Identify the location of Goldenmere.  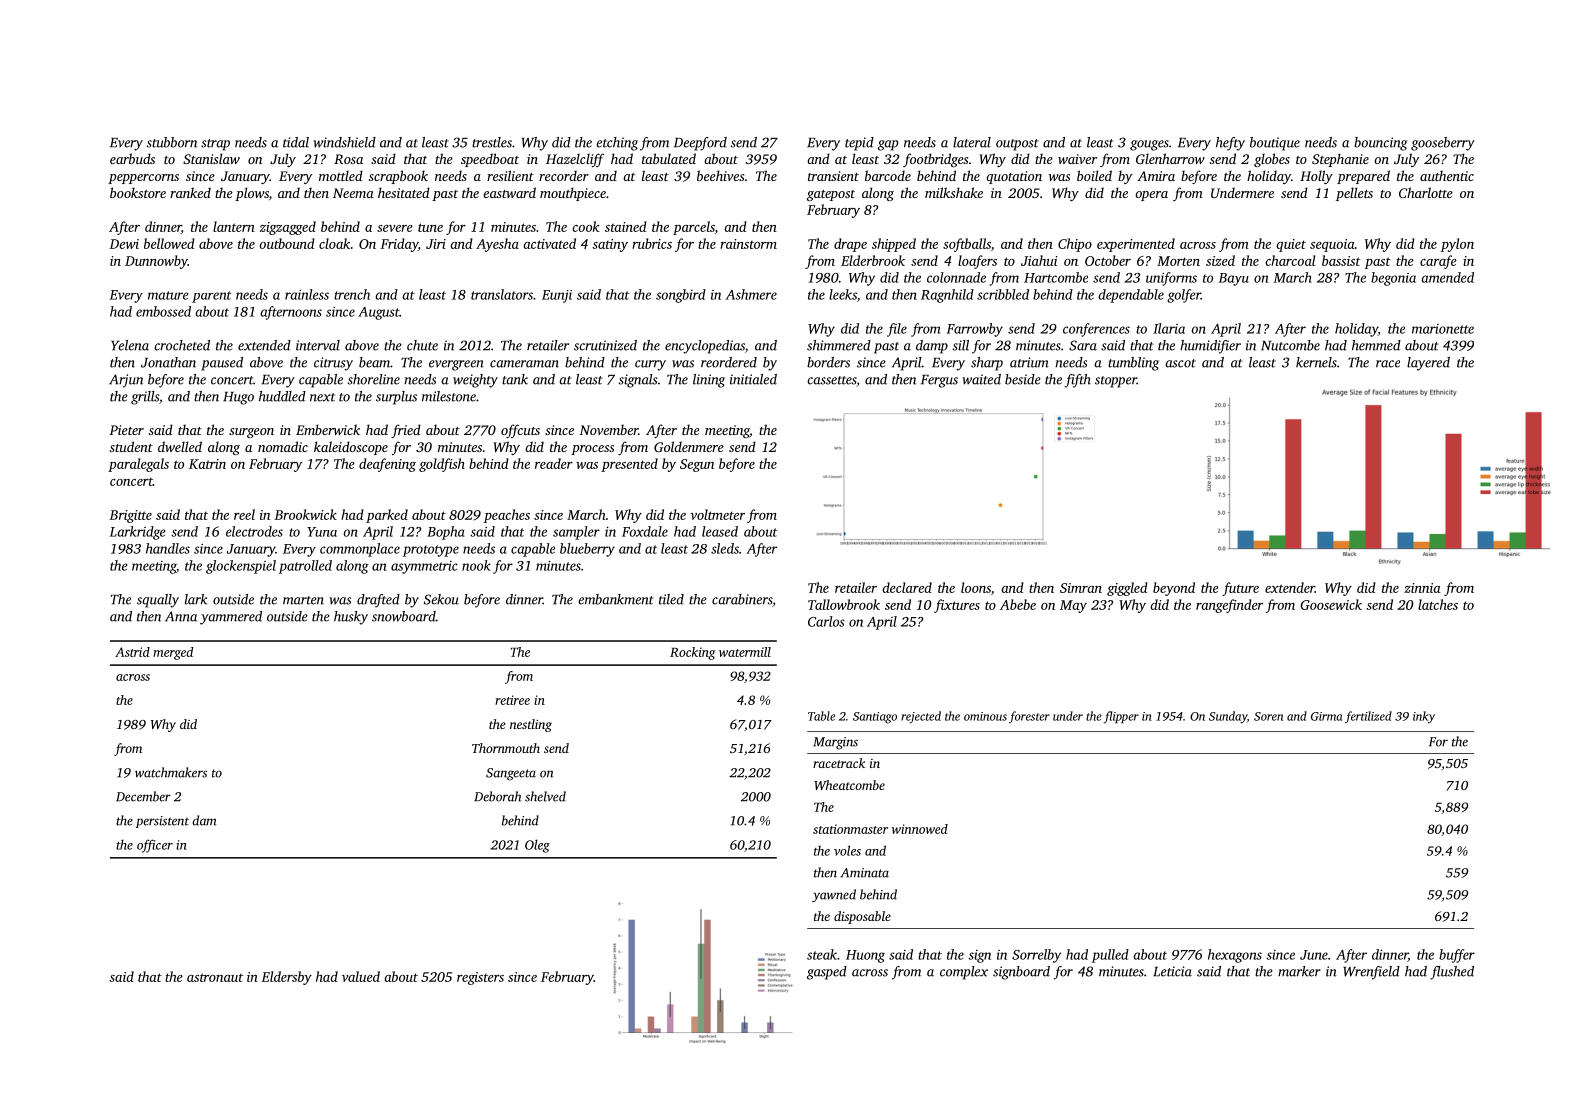
(689, 446).
